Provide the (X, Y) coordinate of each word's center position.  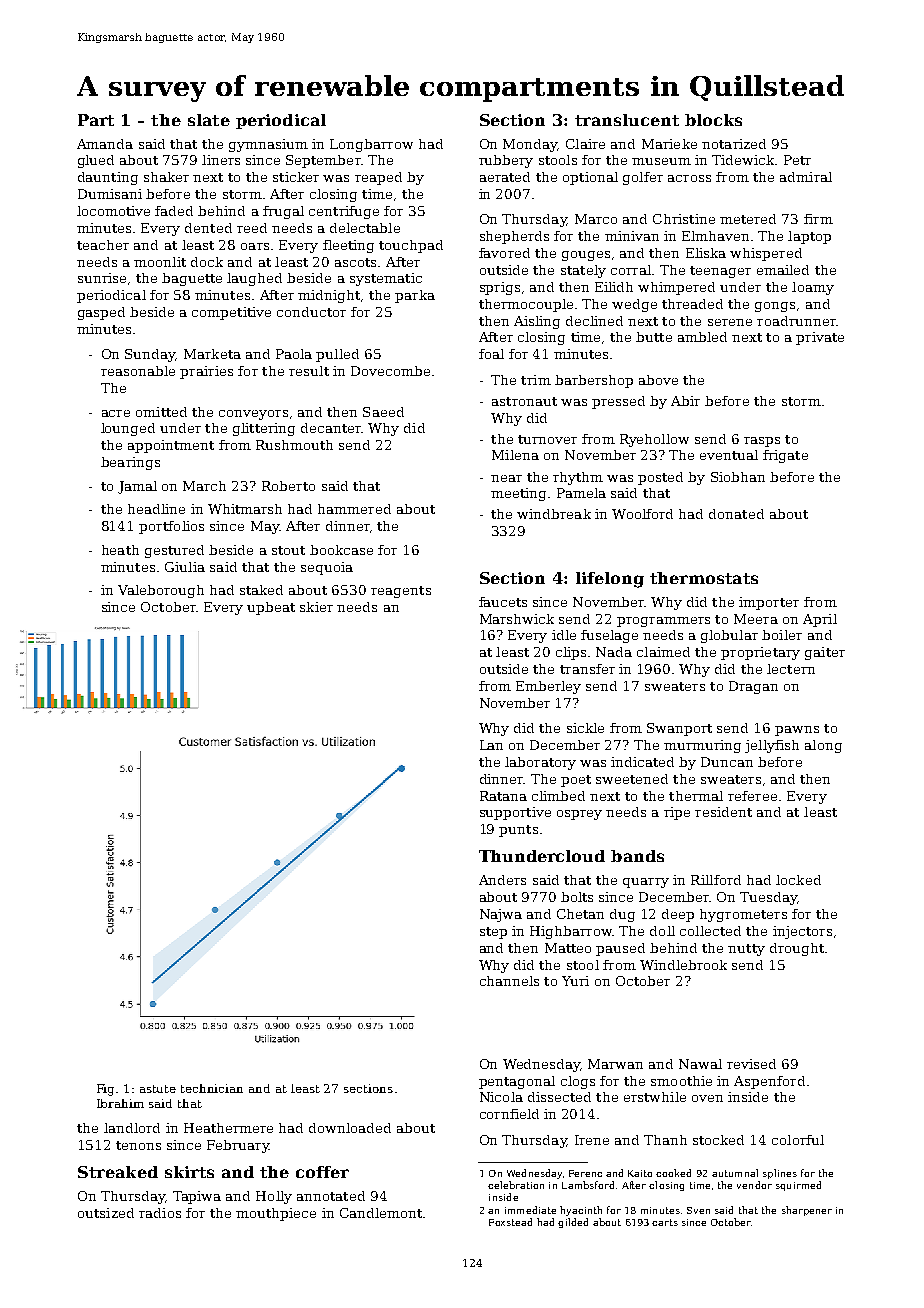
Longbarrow (371, 145)
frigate (785, 456)
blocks (713, 120)
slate (209, 120)
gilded (573, 1223)
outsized (106, 1213)
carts (665, 1222)
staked (261, 590)
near (506, 478)
